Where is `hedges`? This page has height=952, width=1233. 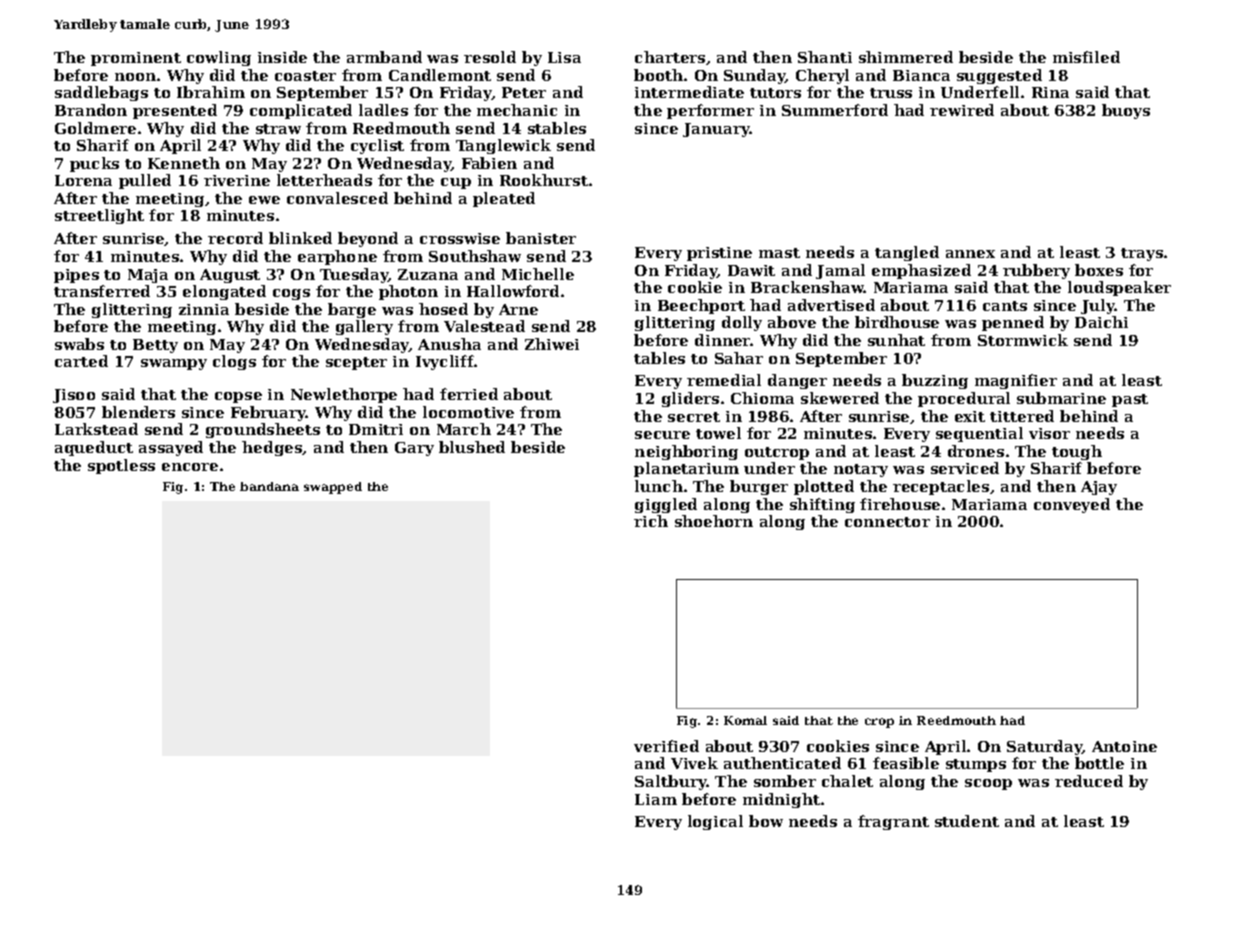
hedges is located at coordinates (272, 448).
